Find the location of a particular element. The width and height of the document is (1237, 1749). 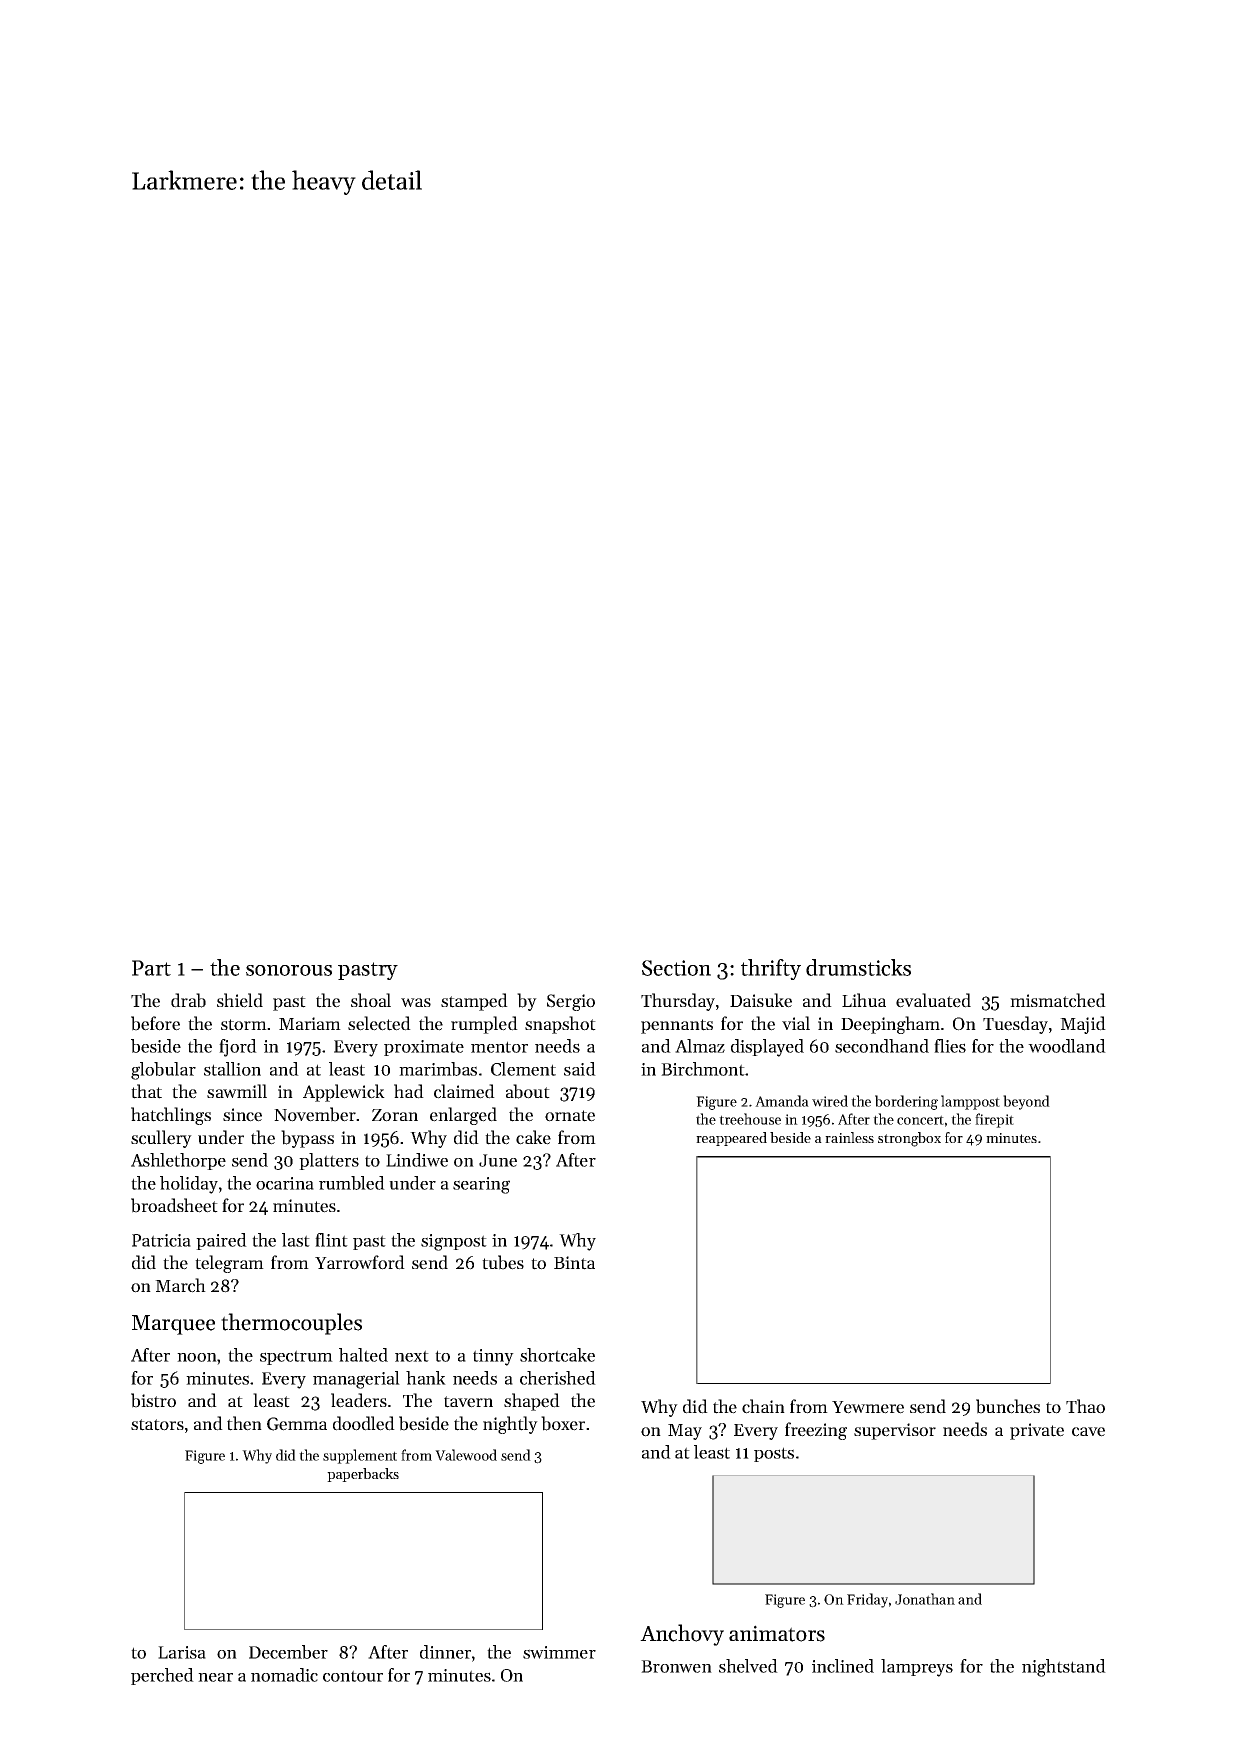

cave is located at coordinates (1088, 1432).
